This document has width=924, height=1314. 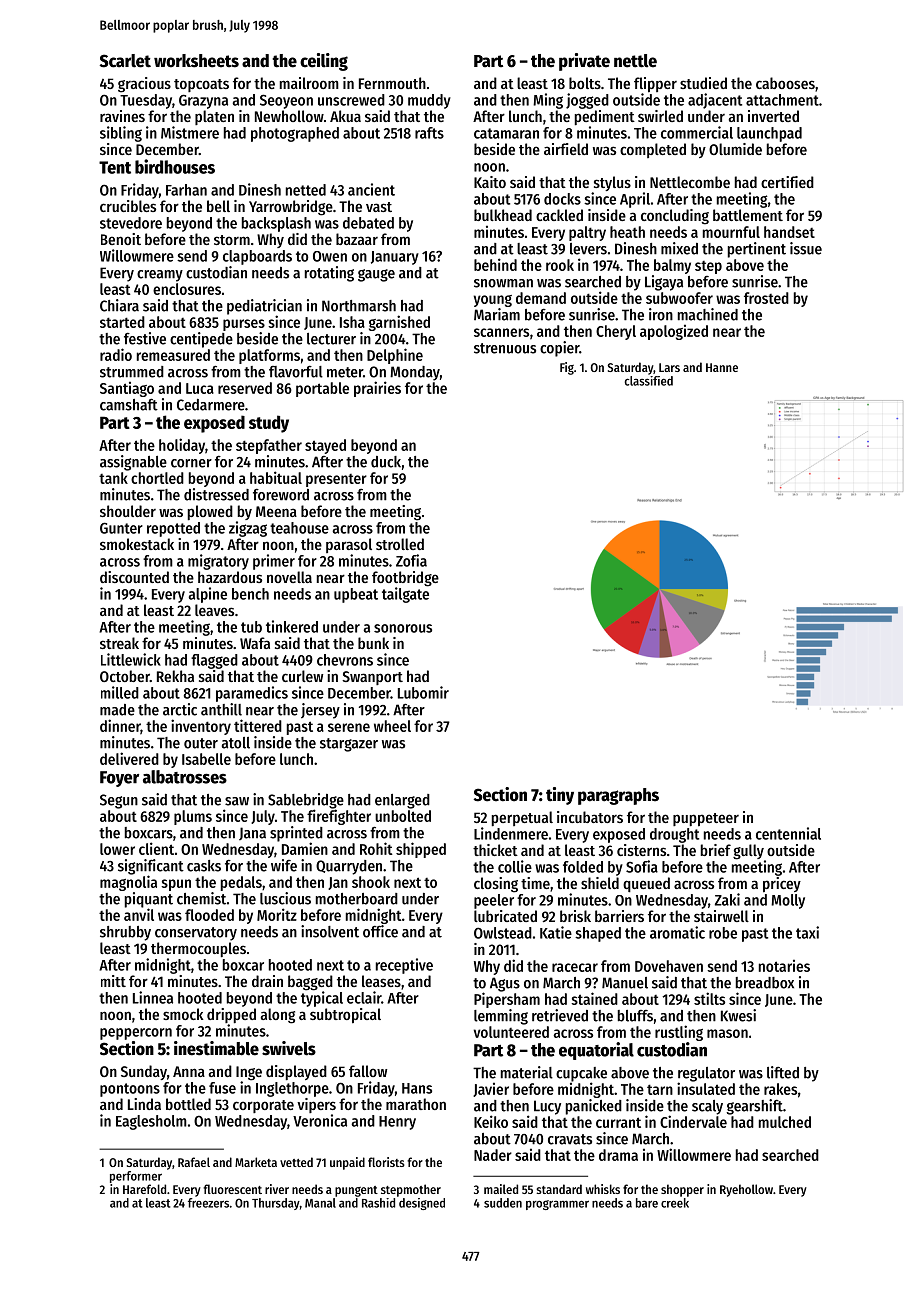 I want to click on queued, so click(x=646, y=884).
